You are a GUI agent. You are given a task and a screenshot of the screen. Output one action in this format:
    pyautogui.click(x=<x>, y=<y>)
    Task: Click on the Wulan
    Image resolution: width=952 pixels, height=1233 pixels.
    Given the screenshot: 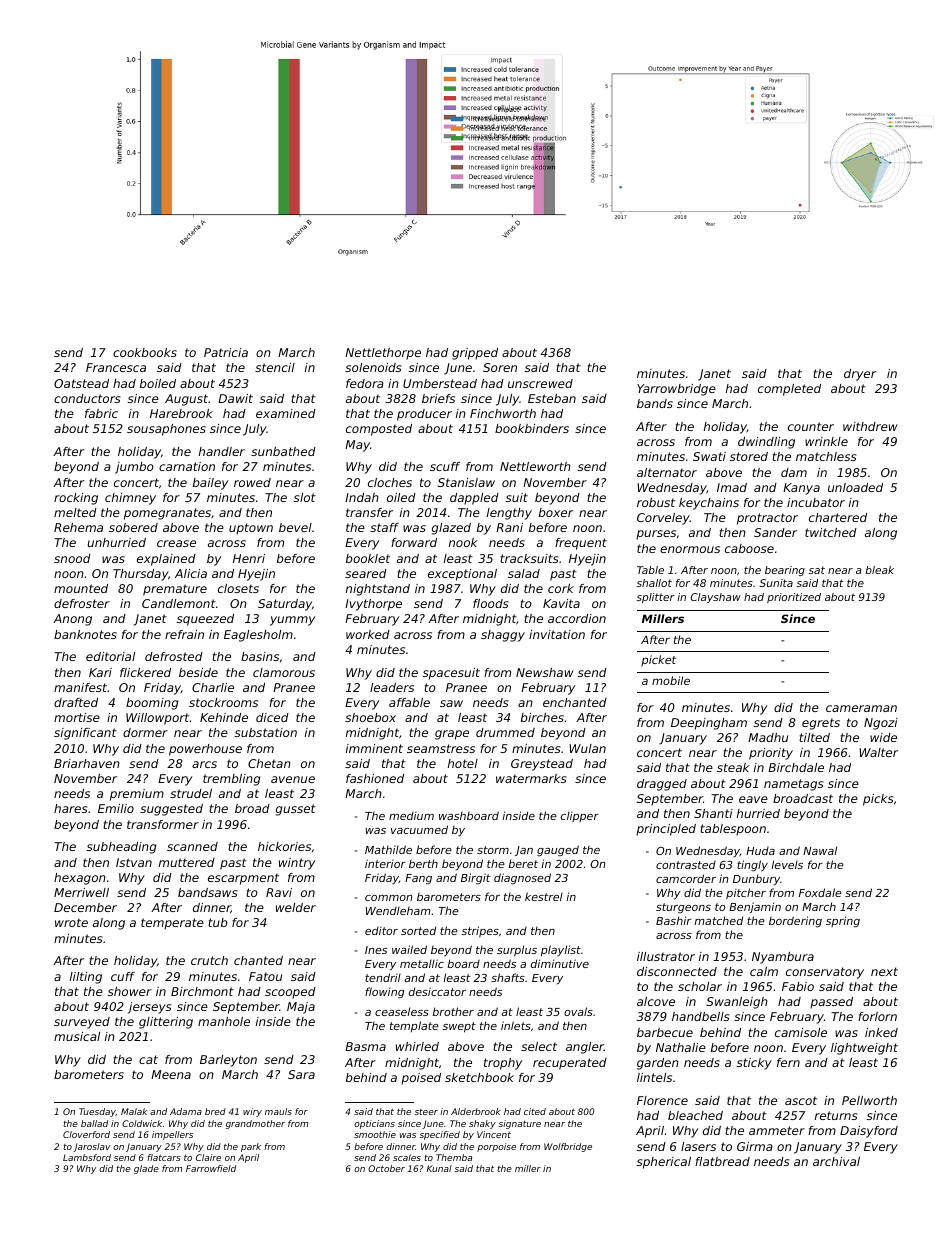 What is the action you would take?
    pyautogui.click(x=587, y=748)
